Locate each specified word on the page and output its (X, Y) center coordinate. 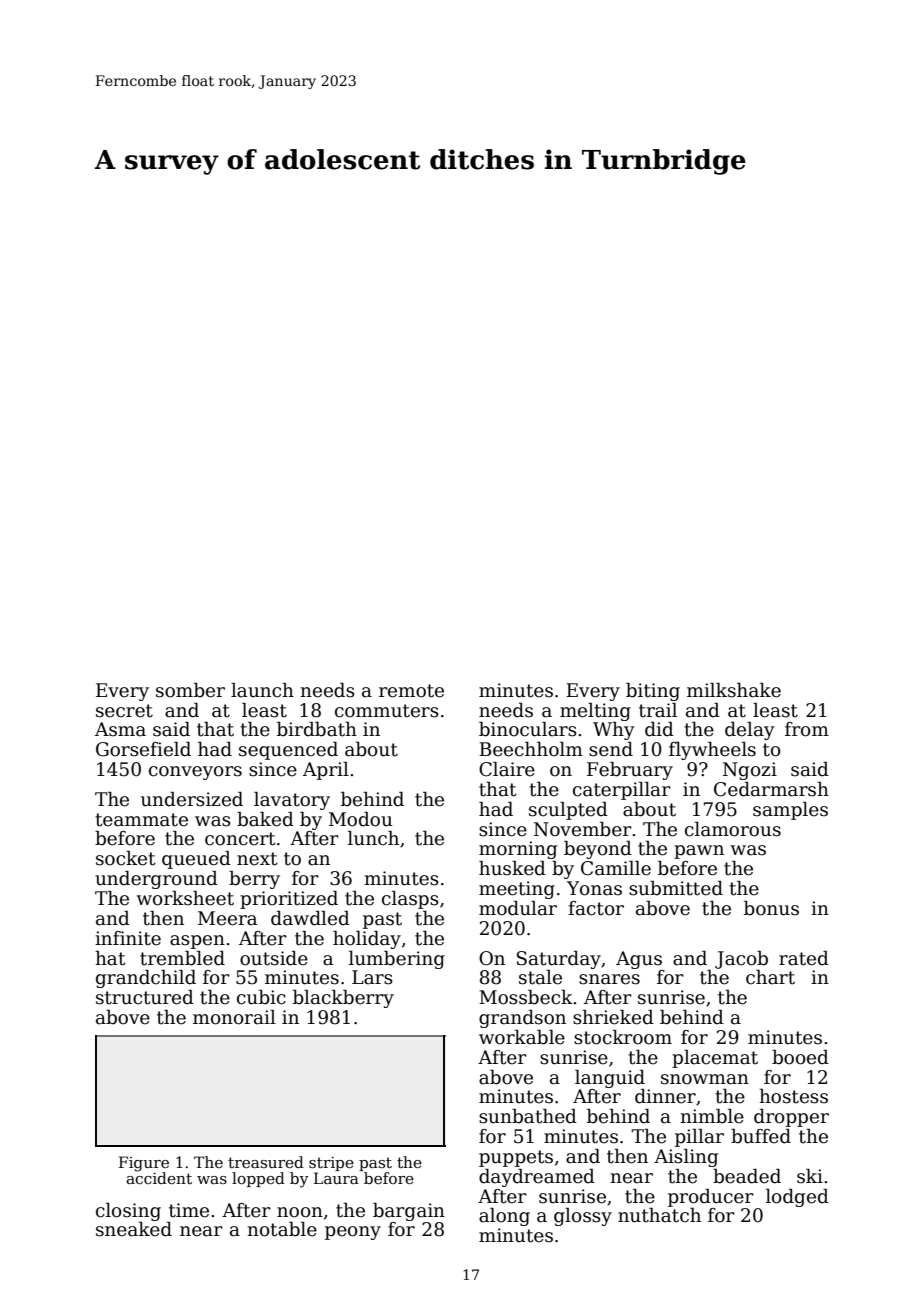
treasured (266, 1162)
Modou (361, 819)
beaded (747, 1176)
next (257, 859)
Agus (639, 960)
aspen (197, 942)
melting (595, 712)
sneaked (134, 1229)
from (807, 729)
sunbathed (528, 1116)
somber (190, 690)
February (630, 771)
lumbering (397, 960)
